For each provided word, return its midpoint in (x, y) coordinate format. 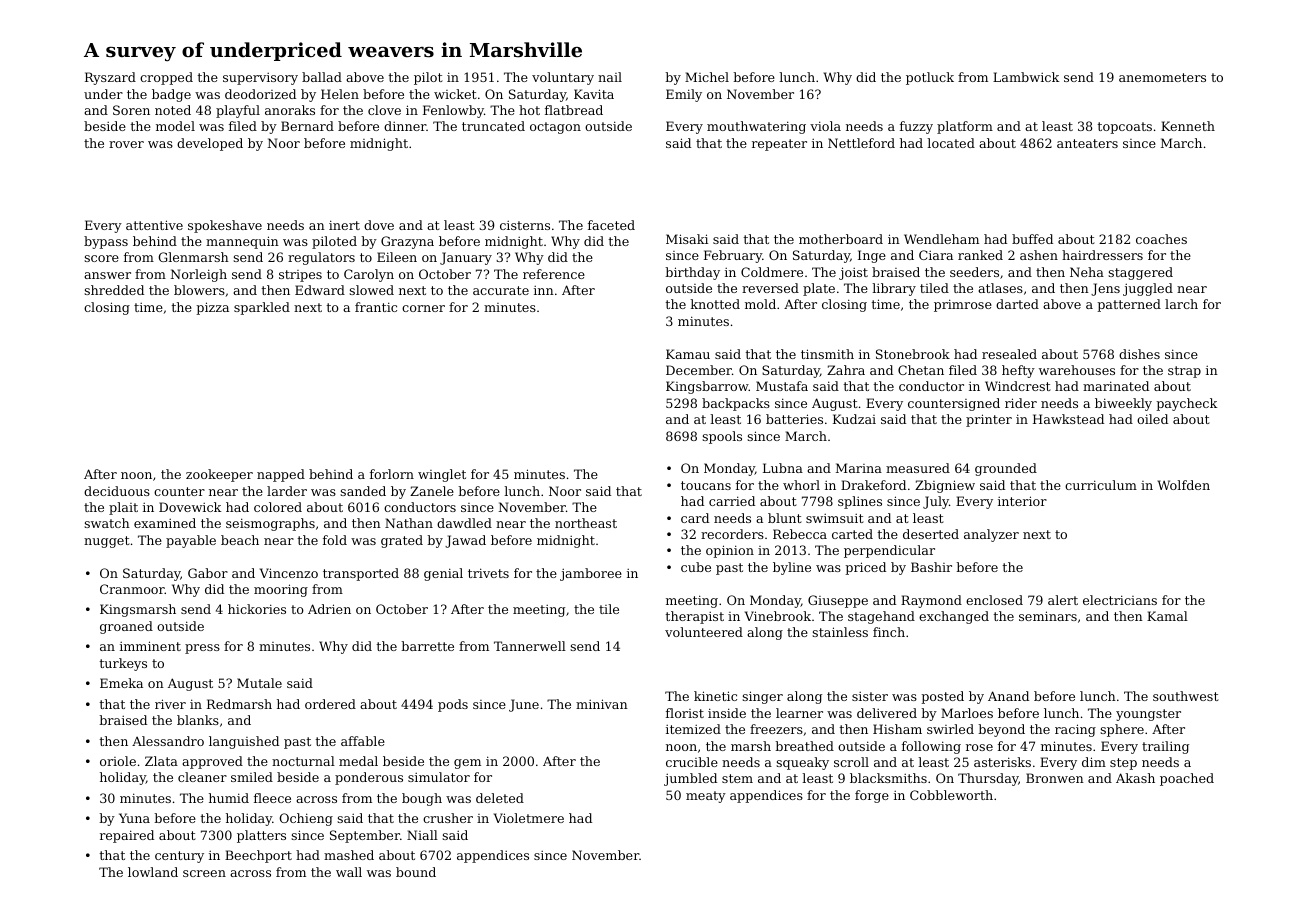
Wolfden (1184, 485)
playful (238, 111)
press (202, 649)
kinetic (715, 696)
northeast (586, 523)
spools (722, 437)
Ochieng (306, 819)
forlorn (392, 474)
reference (554, 274)
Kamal (1167, 616)
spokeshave (225, 226)
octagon (555, 128)
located (951, 143)
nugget (107, 542)
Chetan (921, 370)
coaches (1161, 239)
